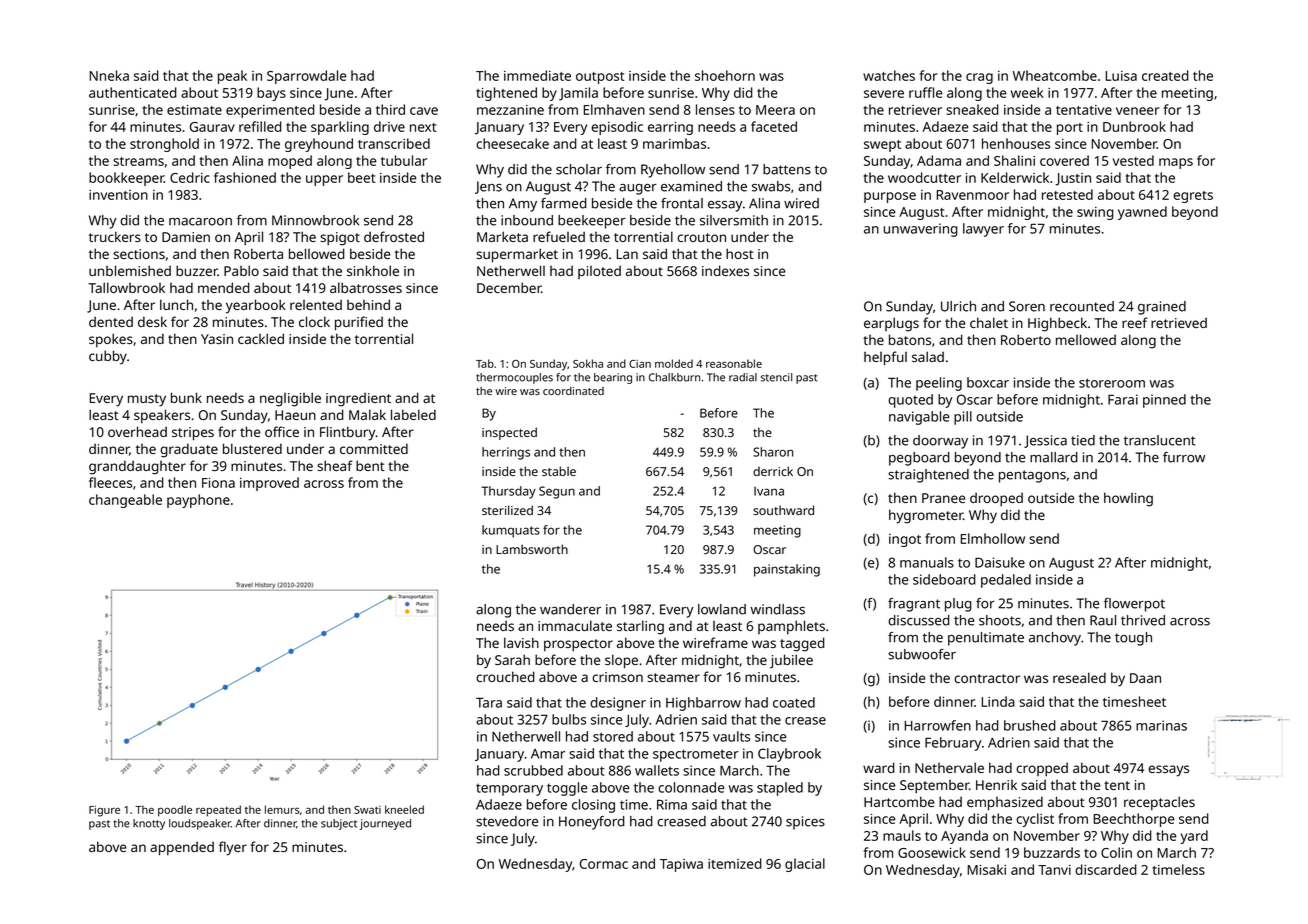 This page has height=924, width=1308. Describe the element at coordinates (489, 702) in the page. I see `Tara` at that location.
